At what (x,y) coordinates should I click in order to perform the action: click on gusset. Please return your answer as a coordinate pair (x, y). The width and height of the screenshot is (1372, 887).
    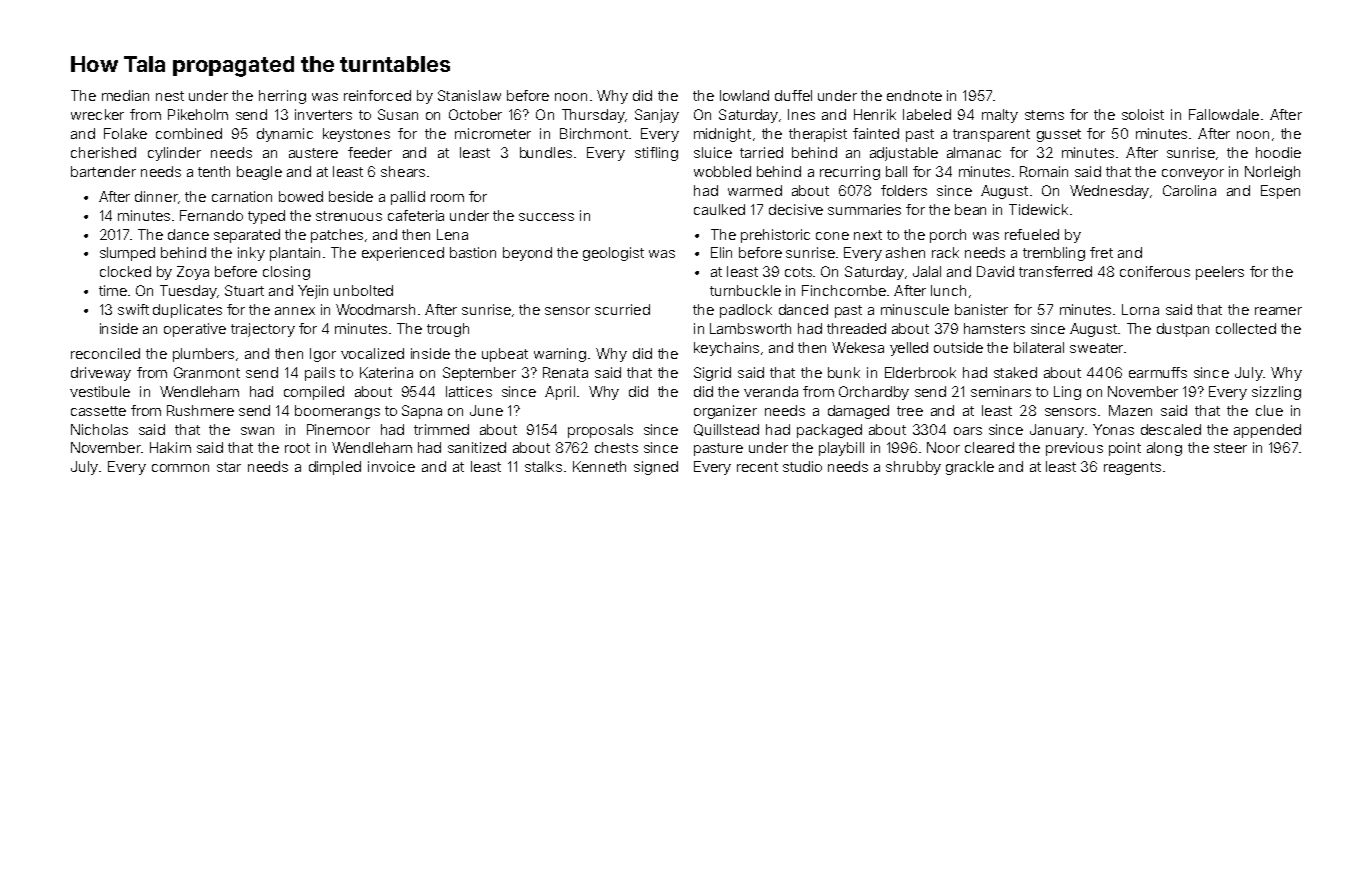
    Looking at the image, I should click on (1059, 135).
